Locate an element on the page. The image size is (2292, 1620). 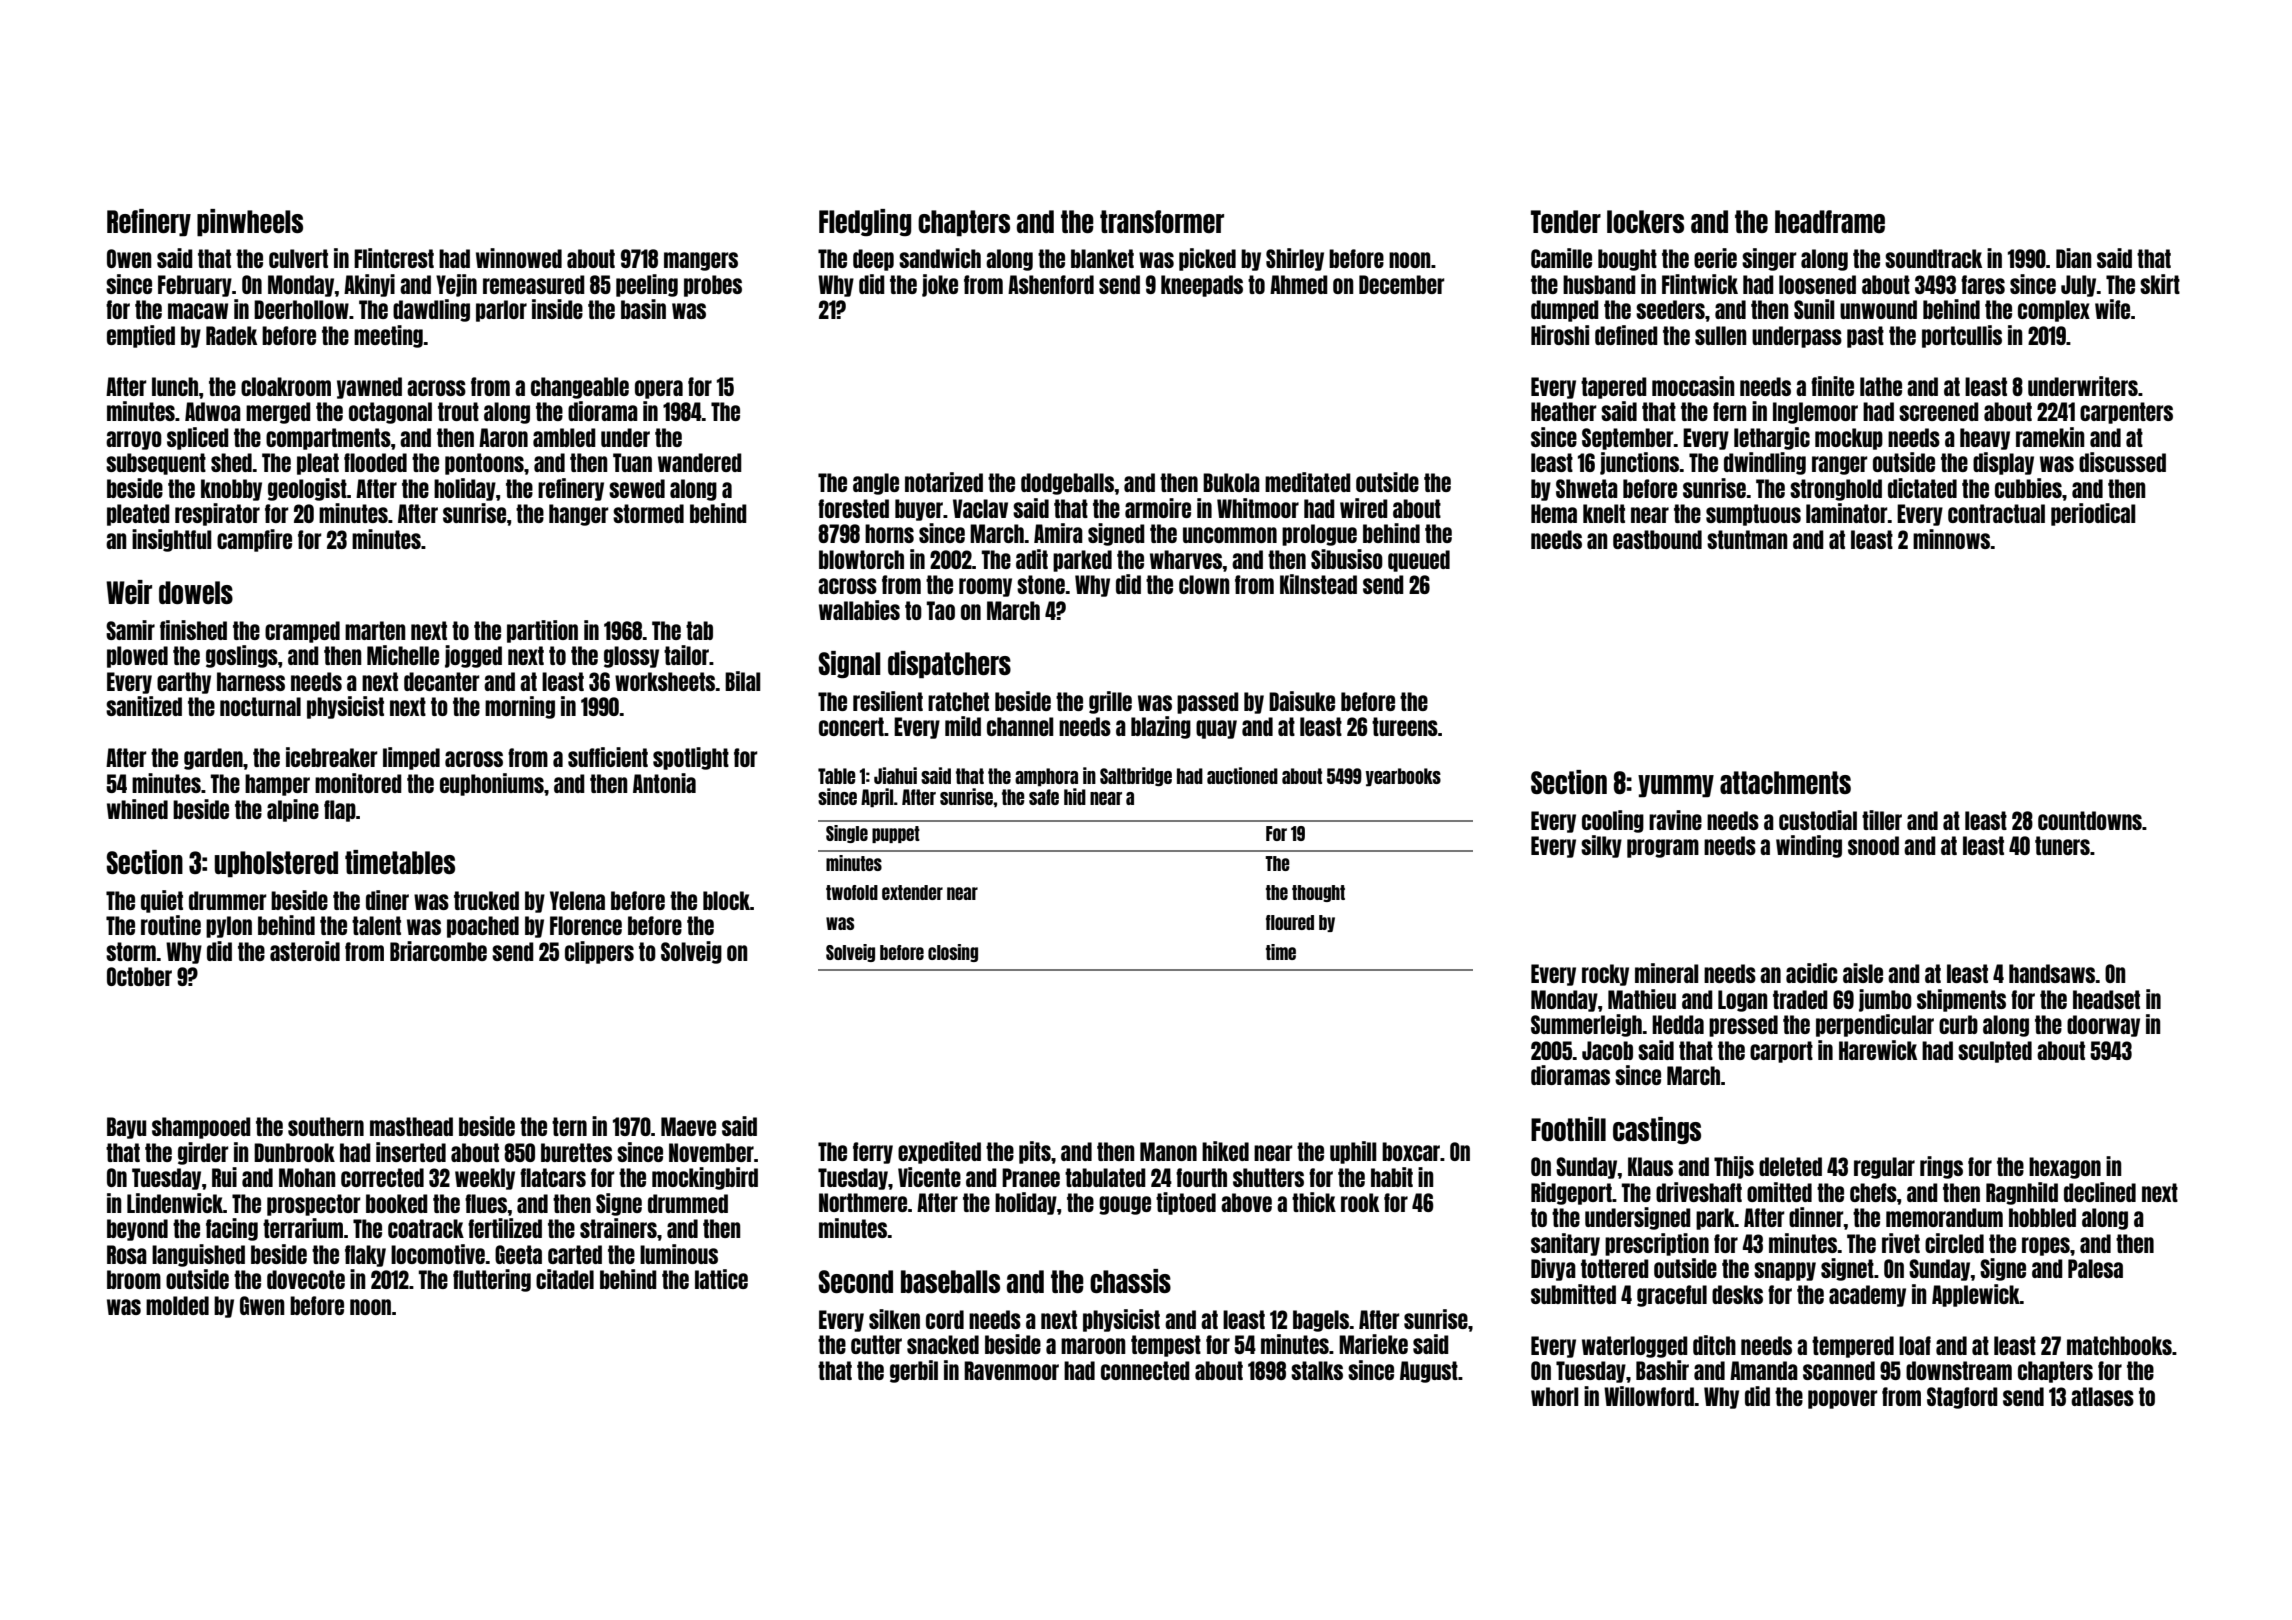
kneepads is located at coordinates (1202, 286).
